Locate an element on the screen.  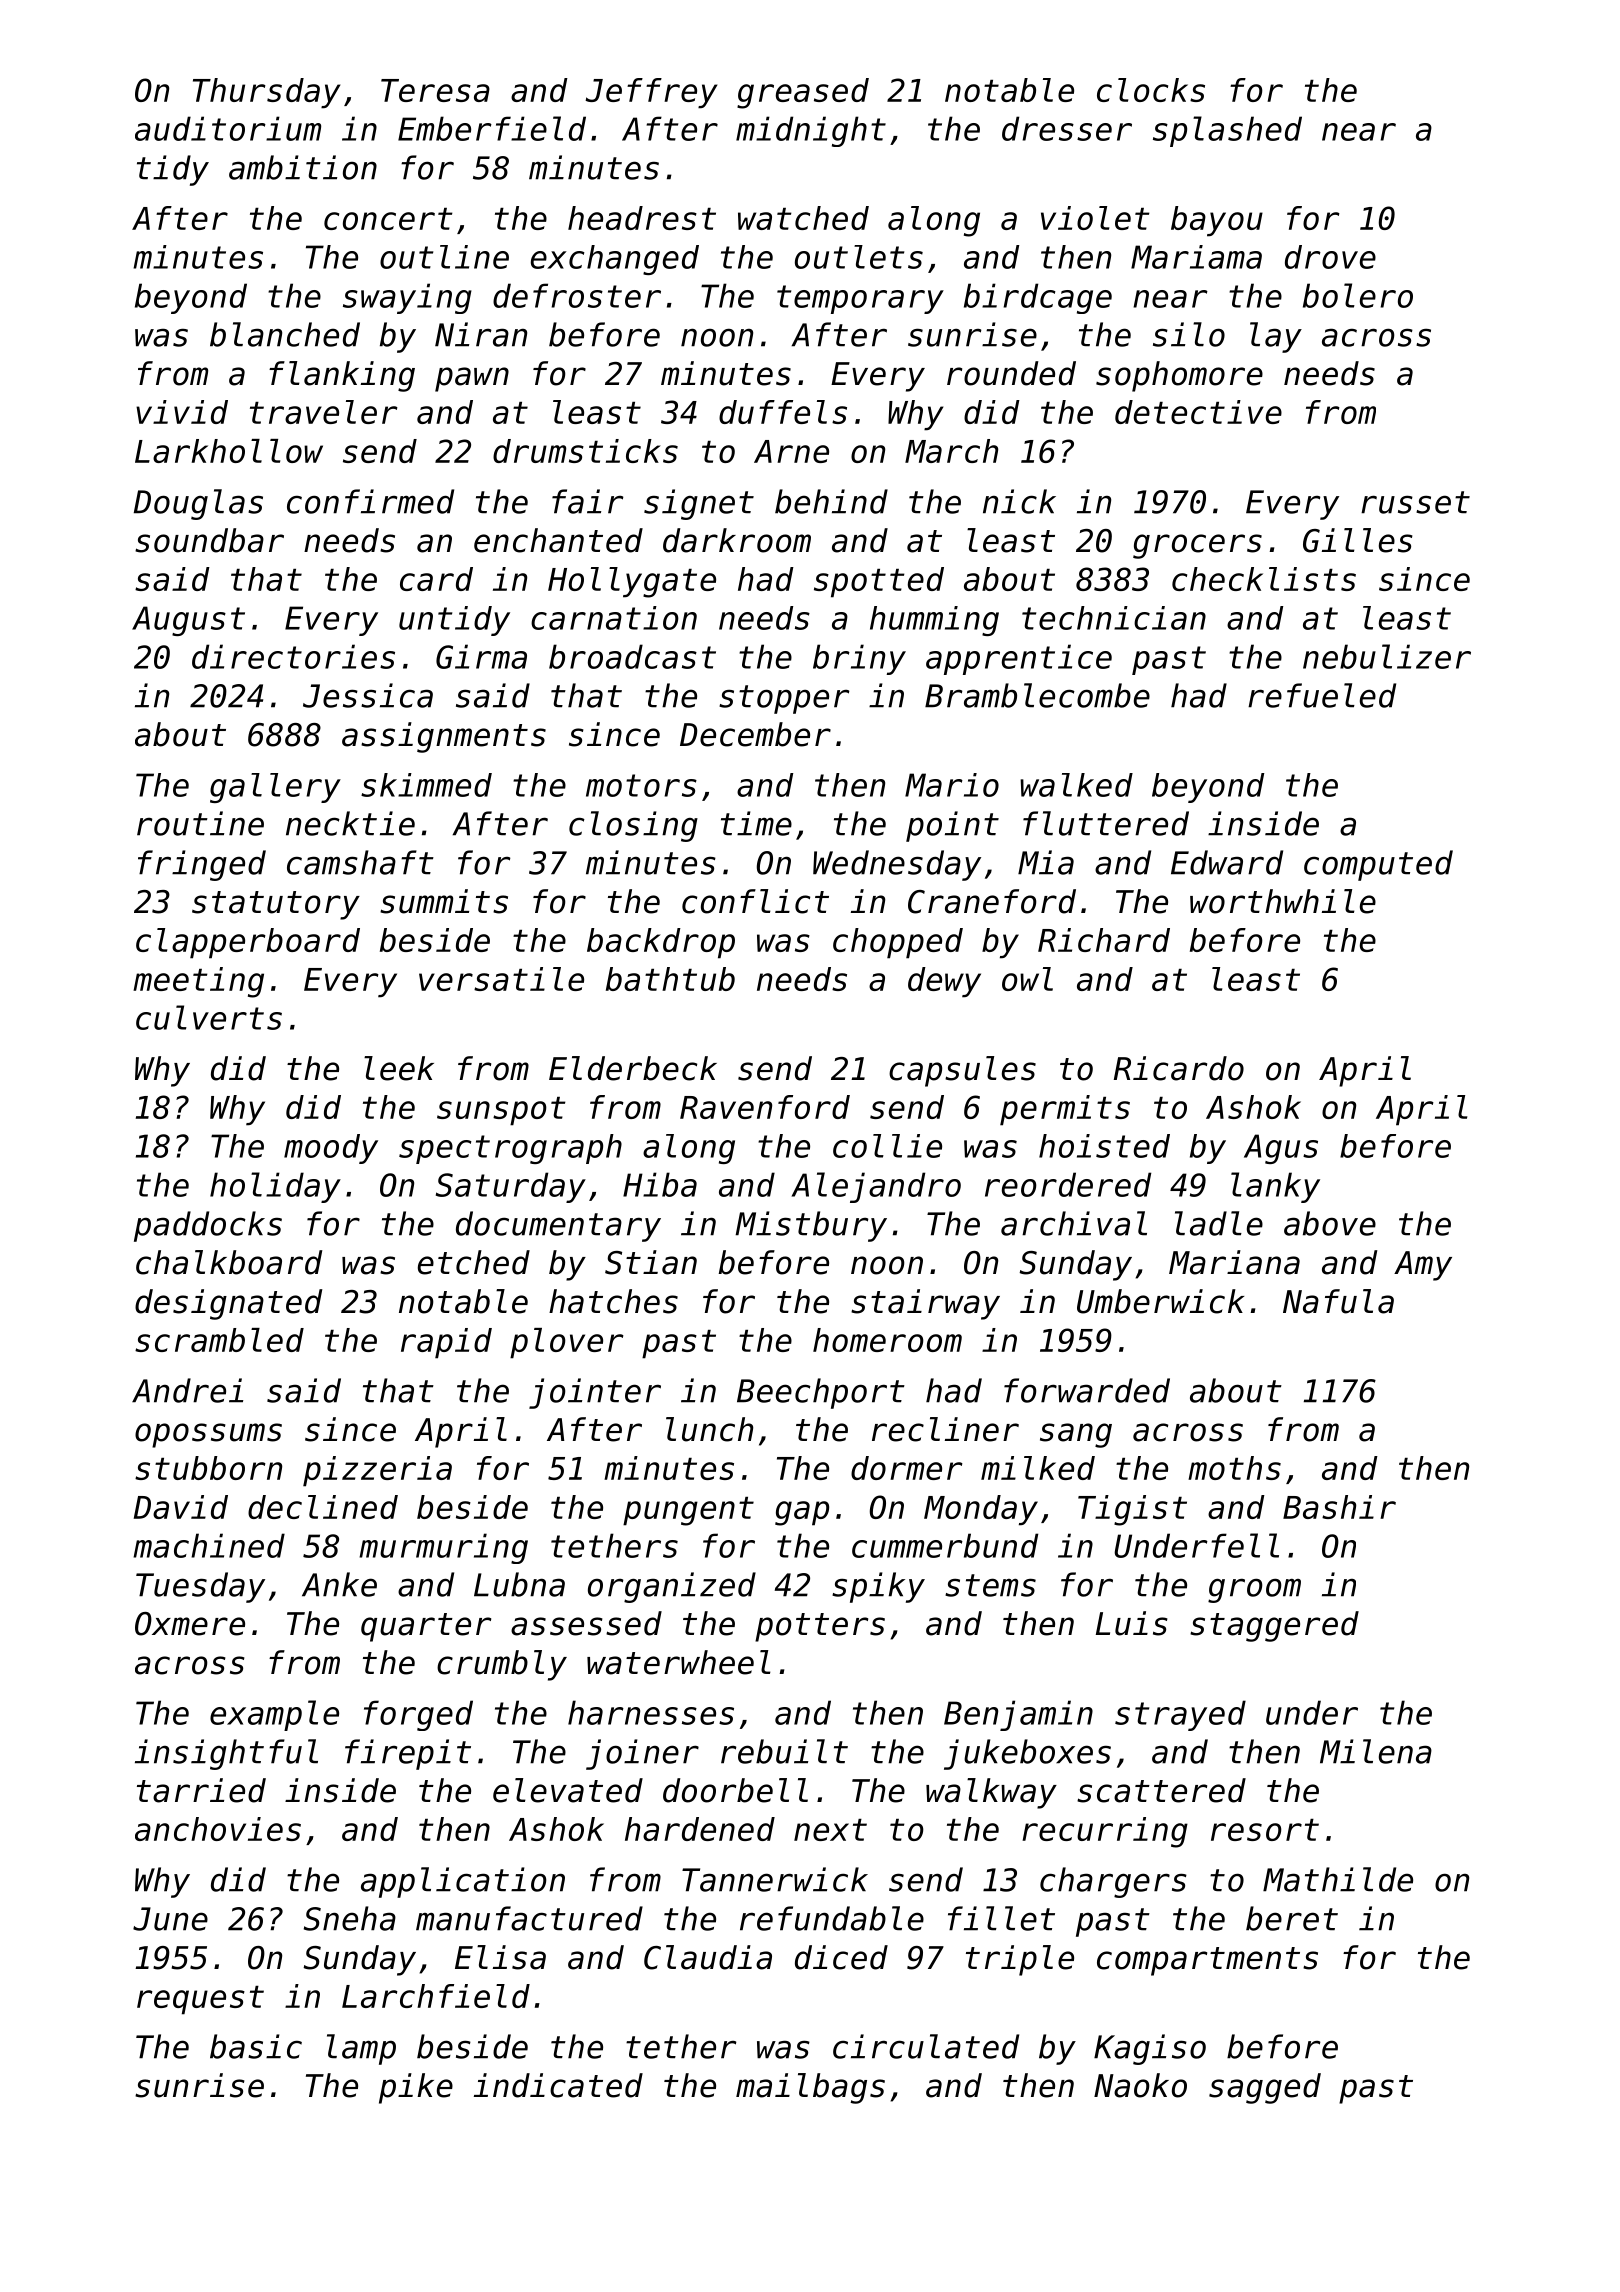
Jeffrey is located at coordinates (651, 93).
